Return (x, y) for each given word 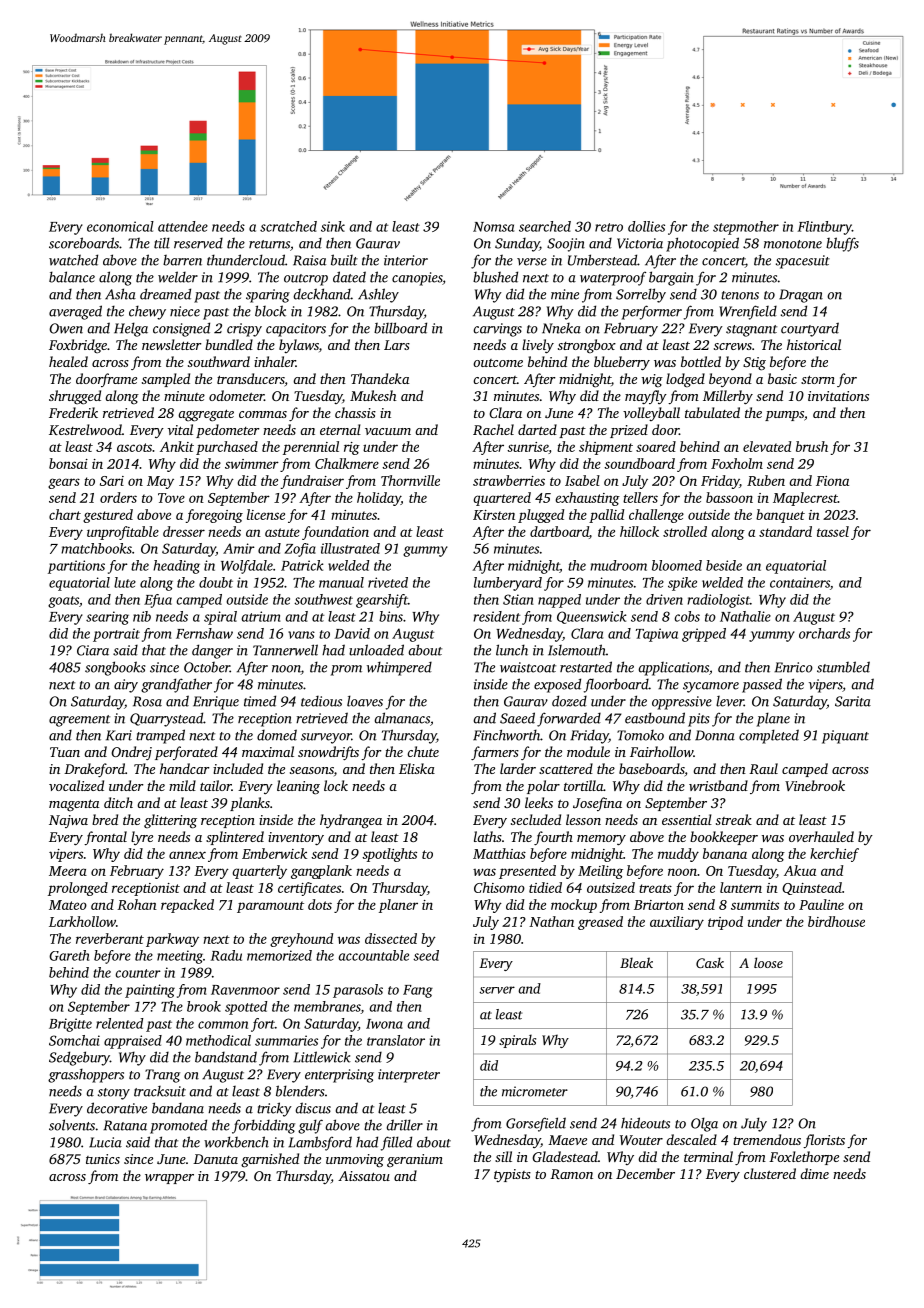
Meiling (600, 872)
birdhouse (836, 921)
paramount (270, 907)
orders (118, 497)
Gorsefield (536, 1124)
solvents (72, 1125)
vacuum (388, 431)
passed (762, 685)
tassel (833, 531)
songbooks (115, 668)
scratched (288, 226)
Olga (704, 1124)
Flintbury (825, 228)
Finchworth (506, 735)
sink (333, 226)
